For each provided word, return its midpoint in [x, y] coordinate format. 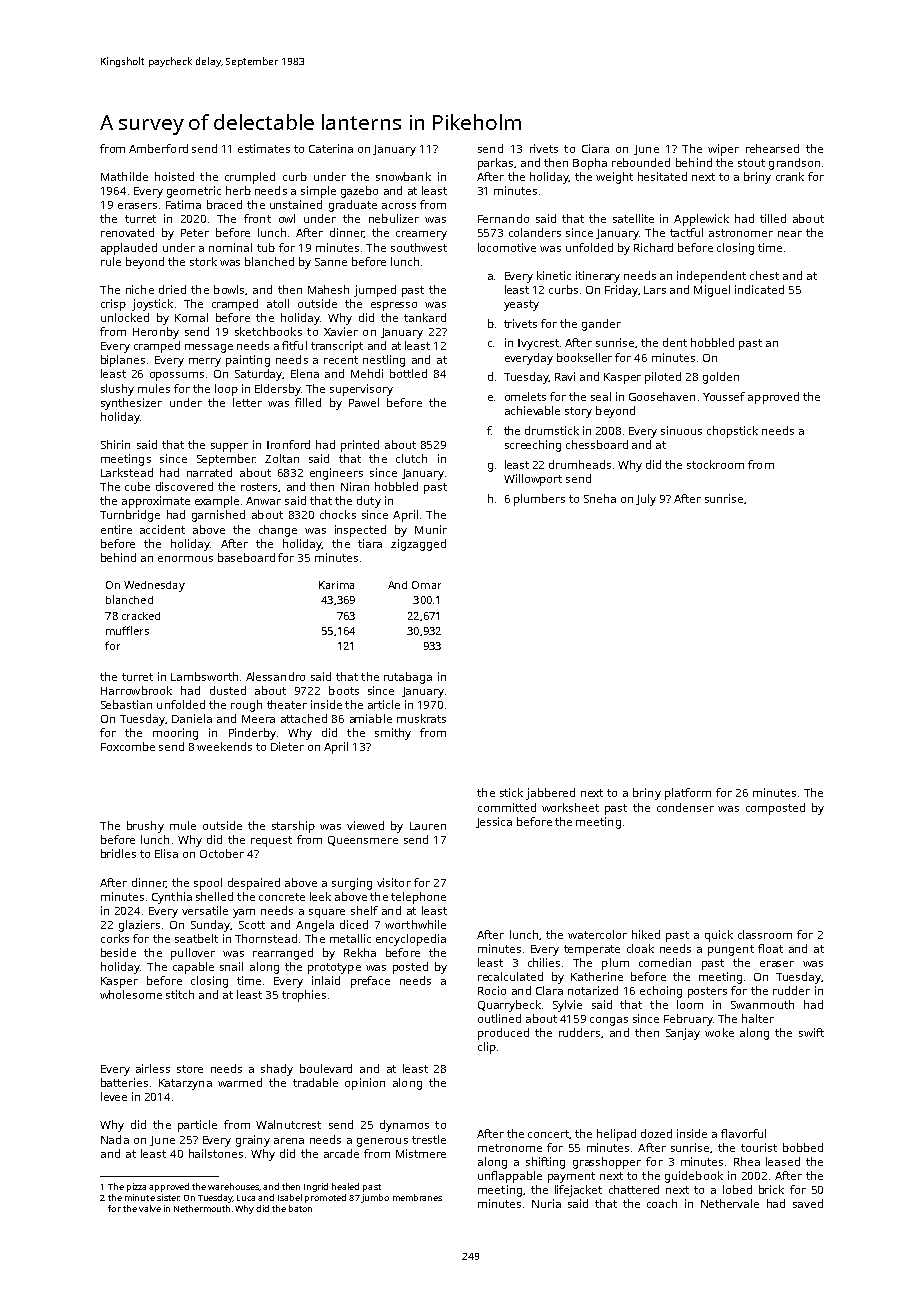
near [790, 234]
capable [193, 968]
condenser [685, 807]
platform [688, 794]
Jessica [494, 822]
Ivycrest [538, 344]
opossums [177, 376]
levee [114, 1096]
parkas [495, 164]
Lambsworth [204, 676]
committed [507, 807]
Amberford [158, 148]
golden [721, 378]
